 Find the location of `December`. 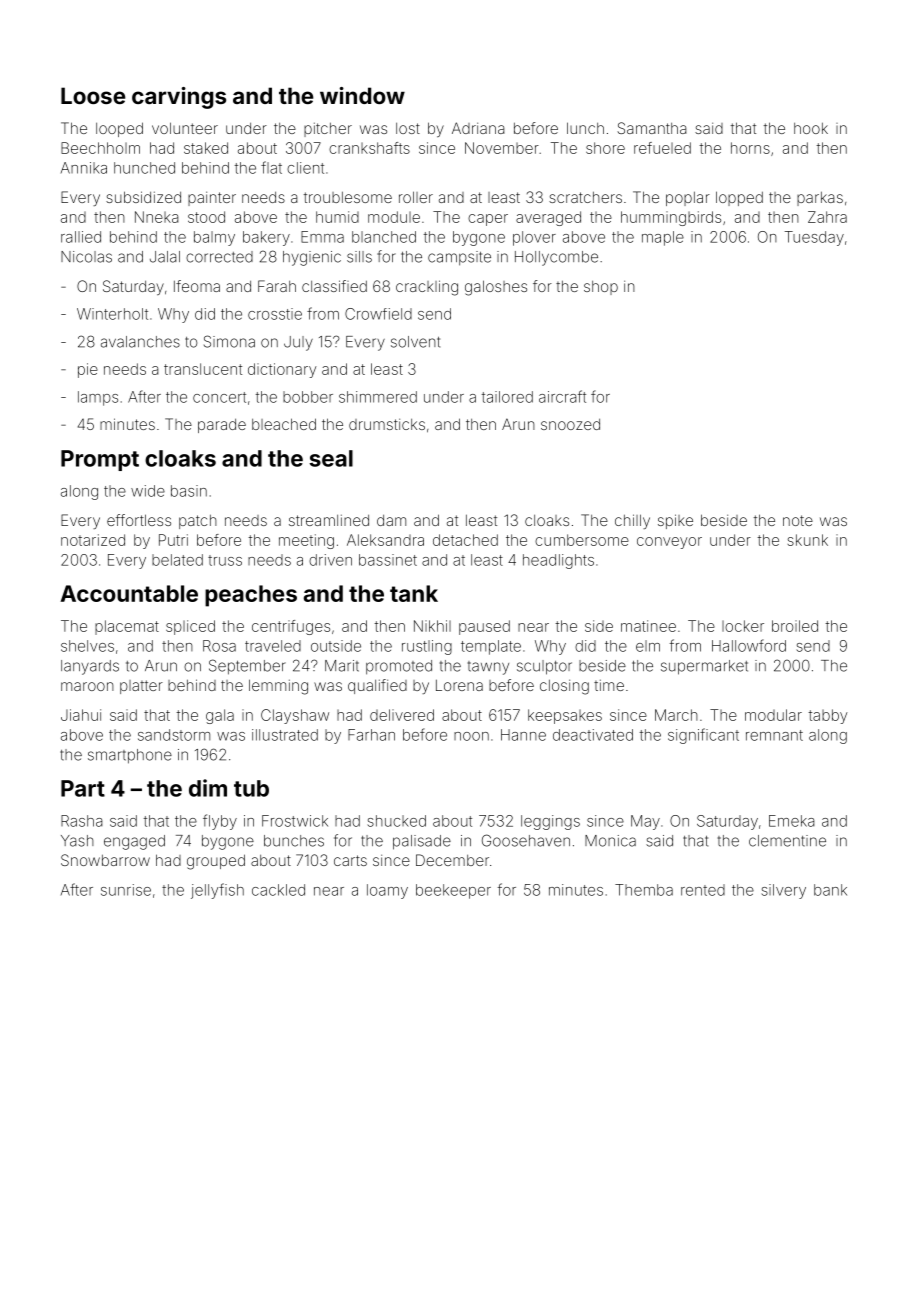

December is located at coordinates (452, 860).
